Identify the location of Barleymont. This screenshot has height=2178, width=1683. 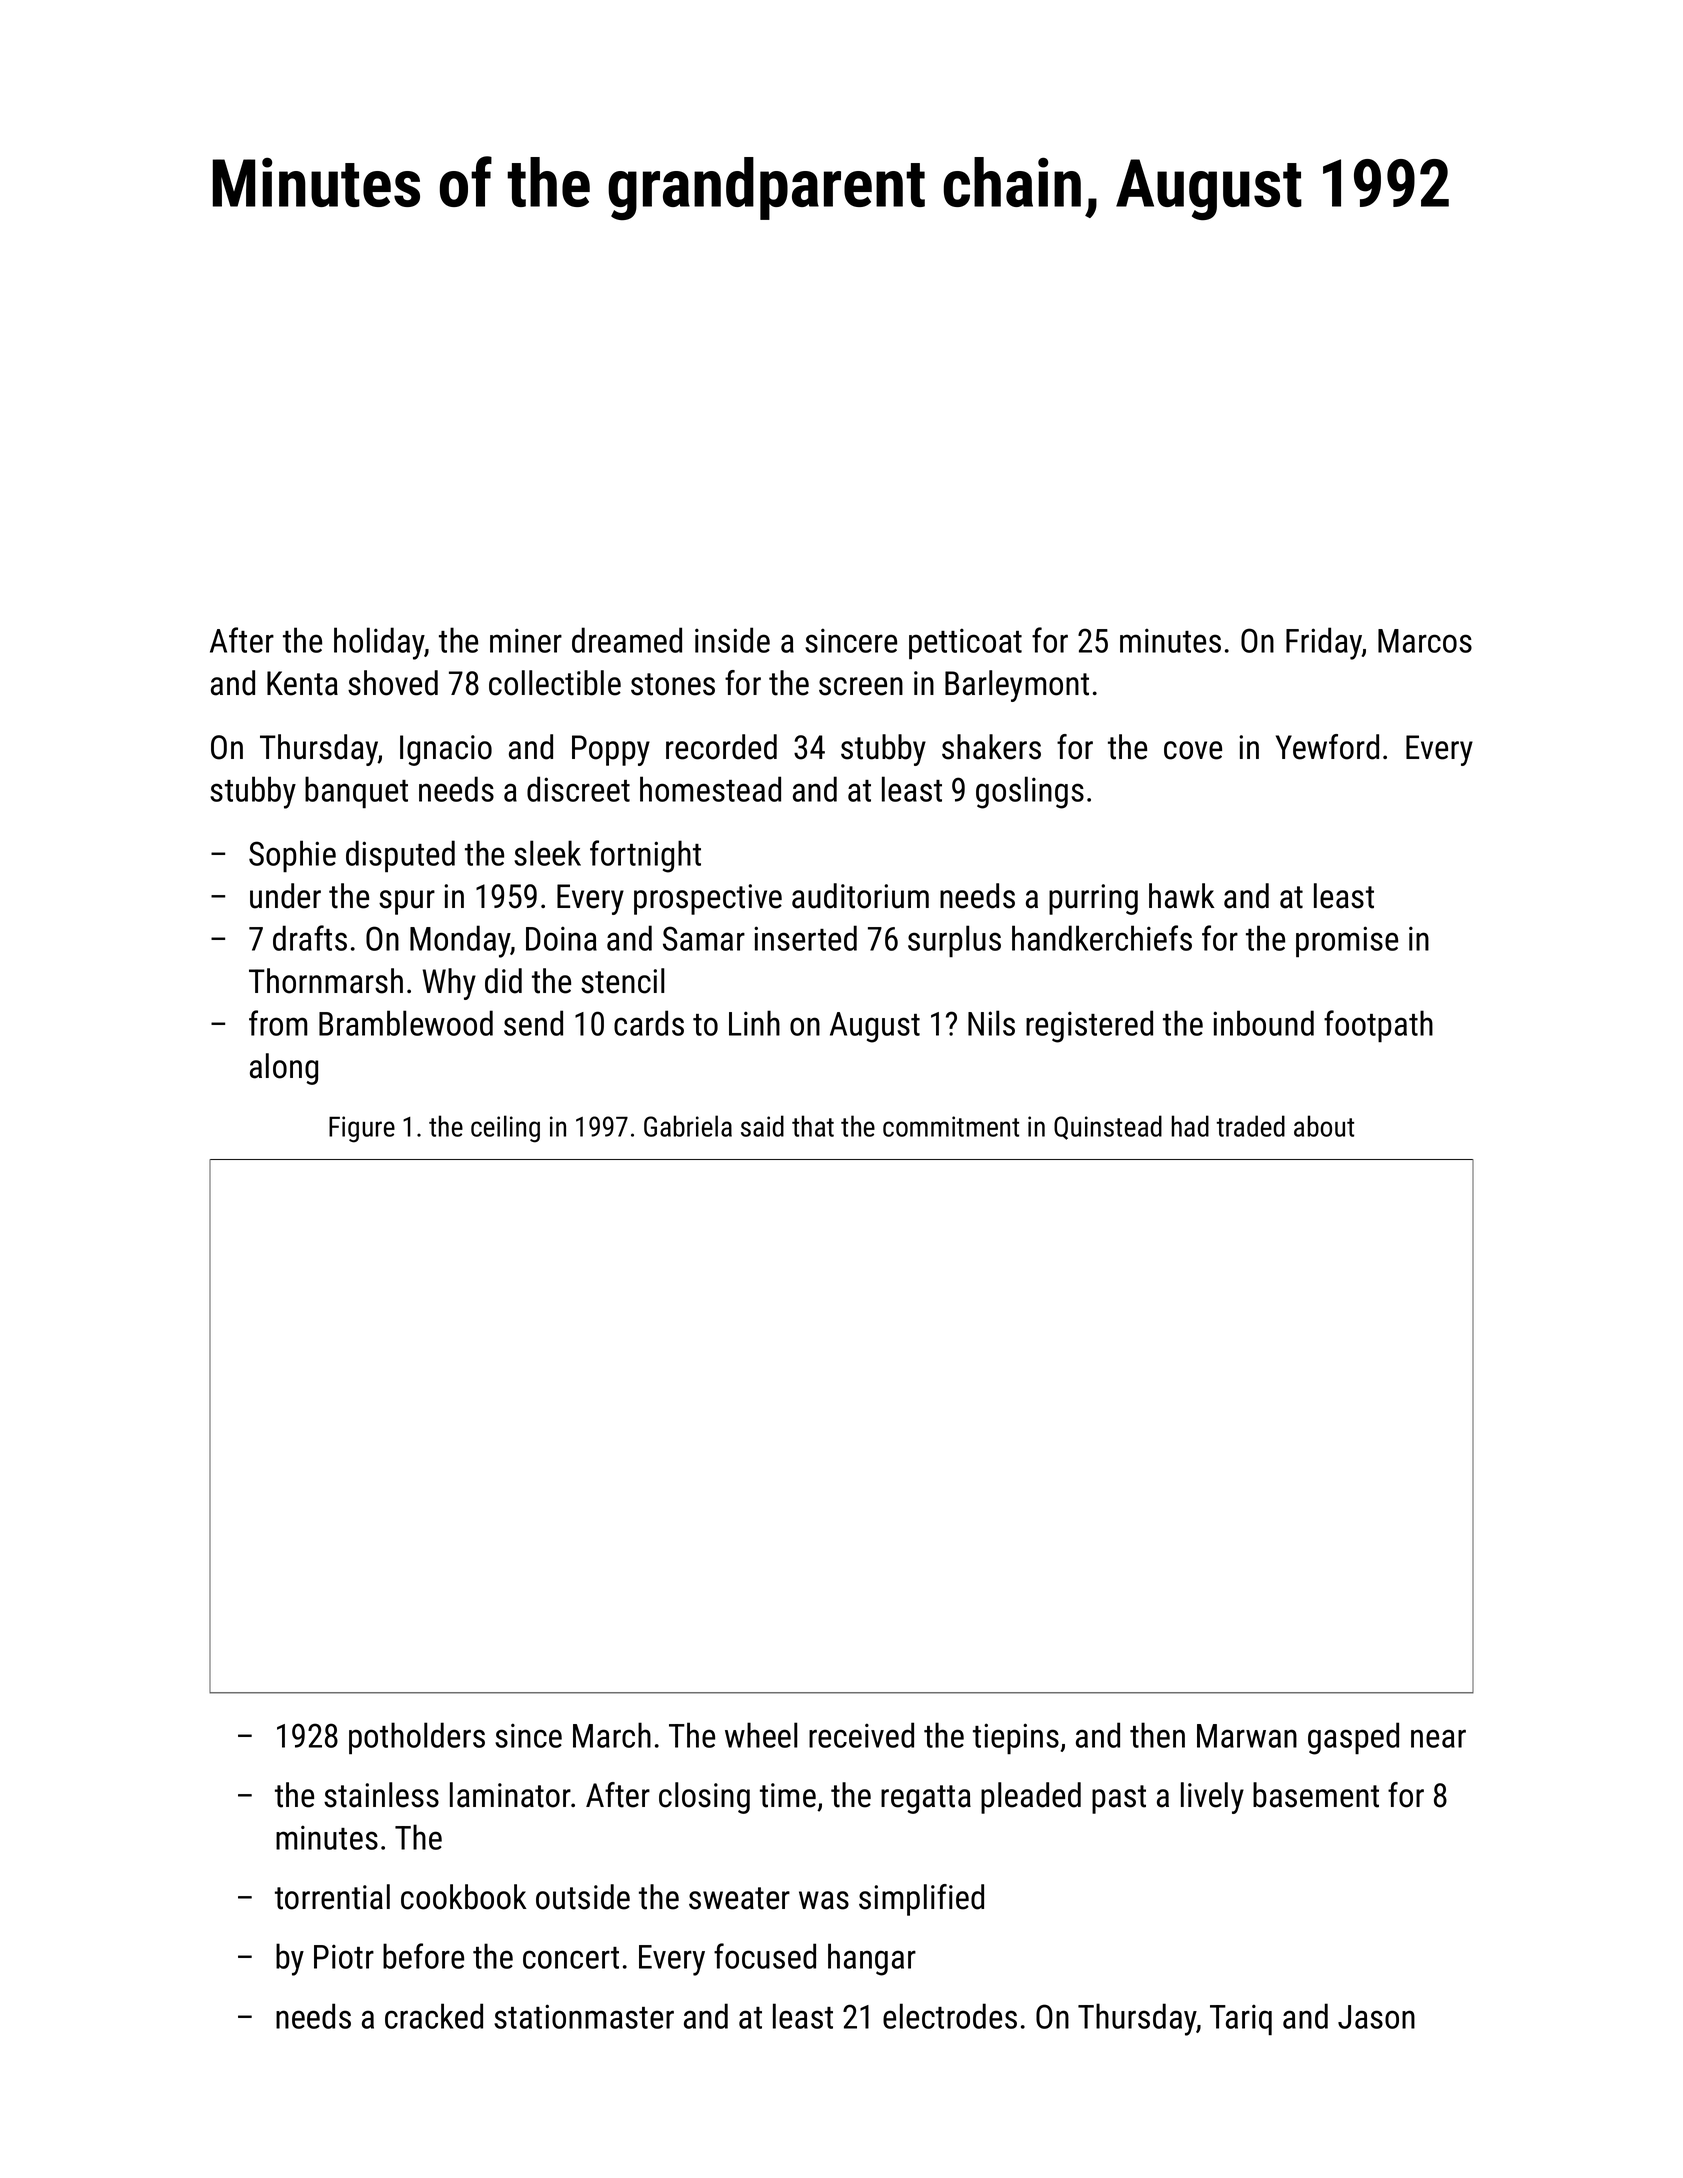
(1017, 686).
